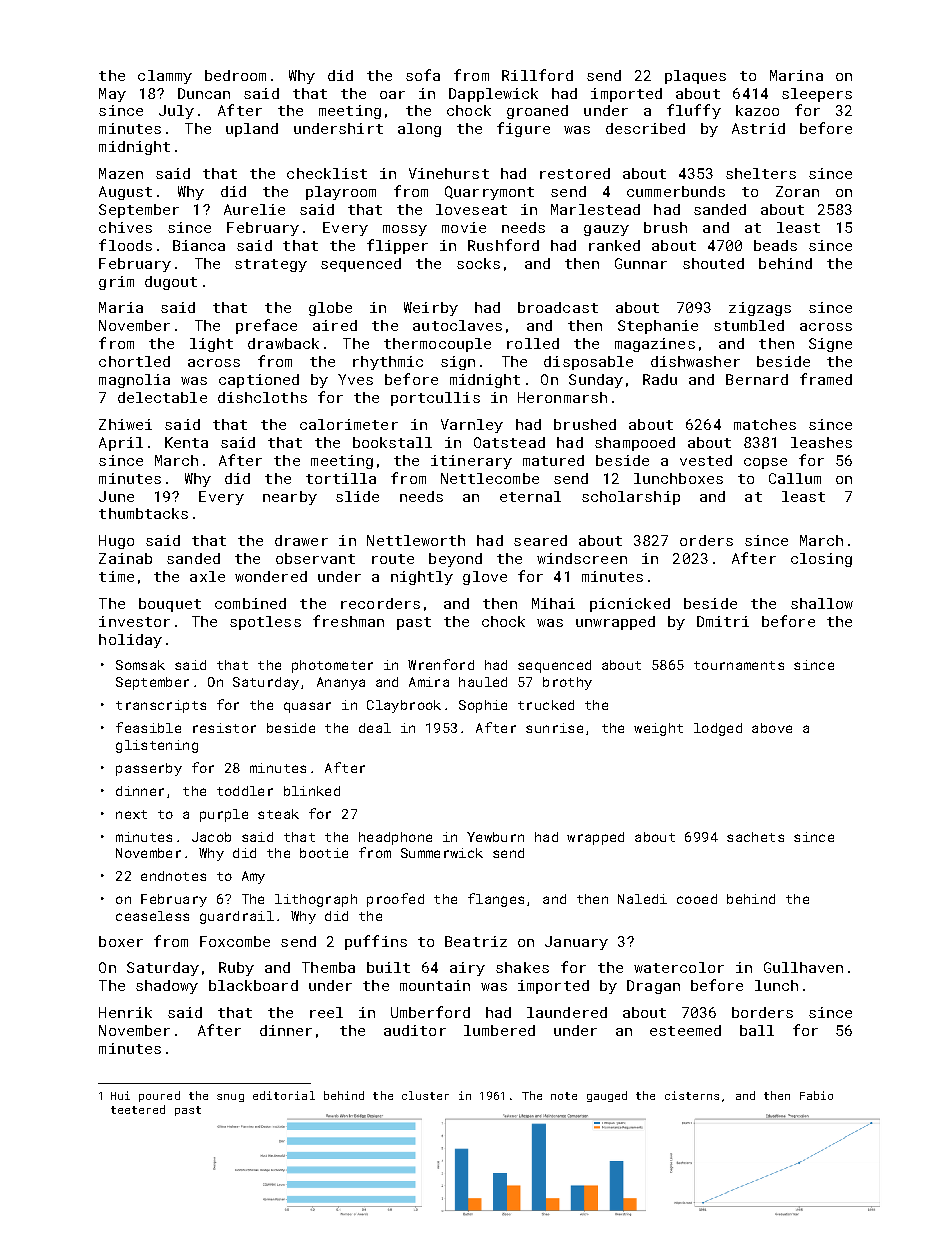 This screenshot has height=1233, width=952. I want to click on headphone, so click(395, 838).
